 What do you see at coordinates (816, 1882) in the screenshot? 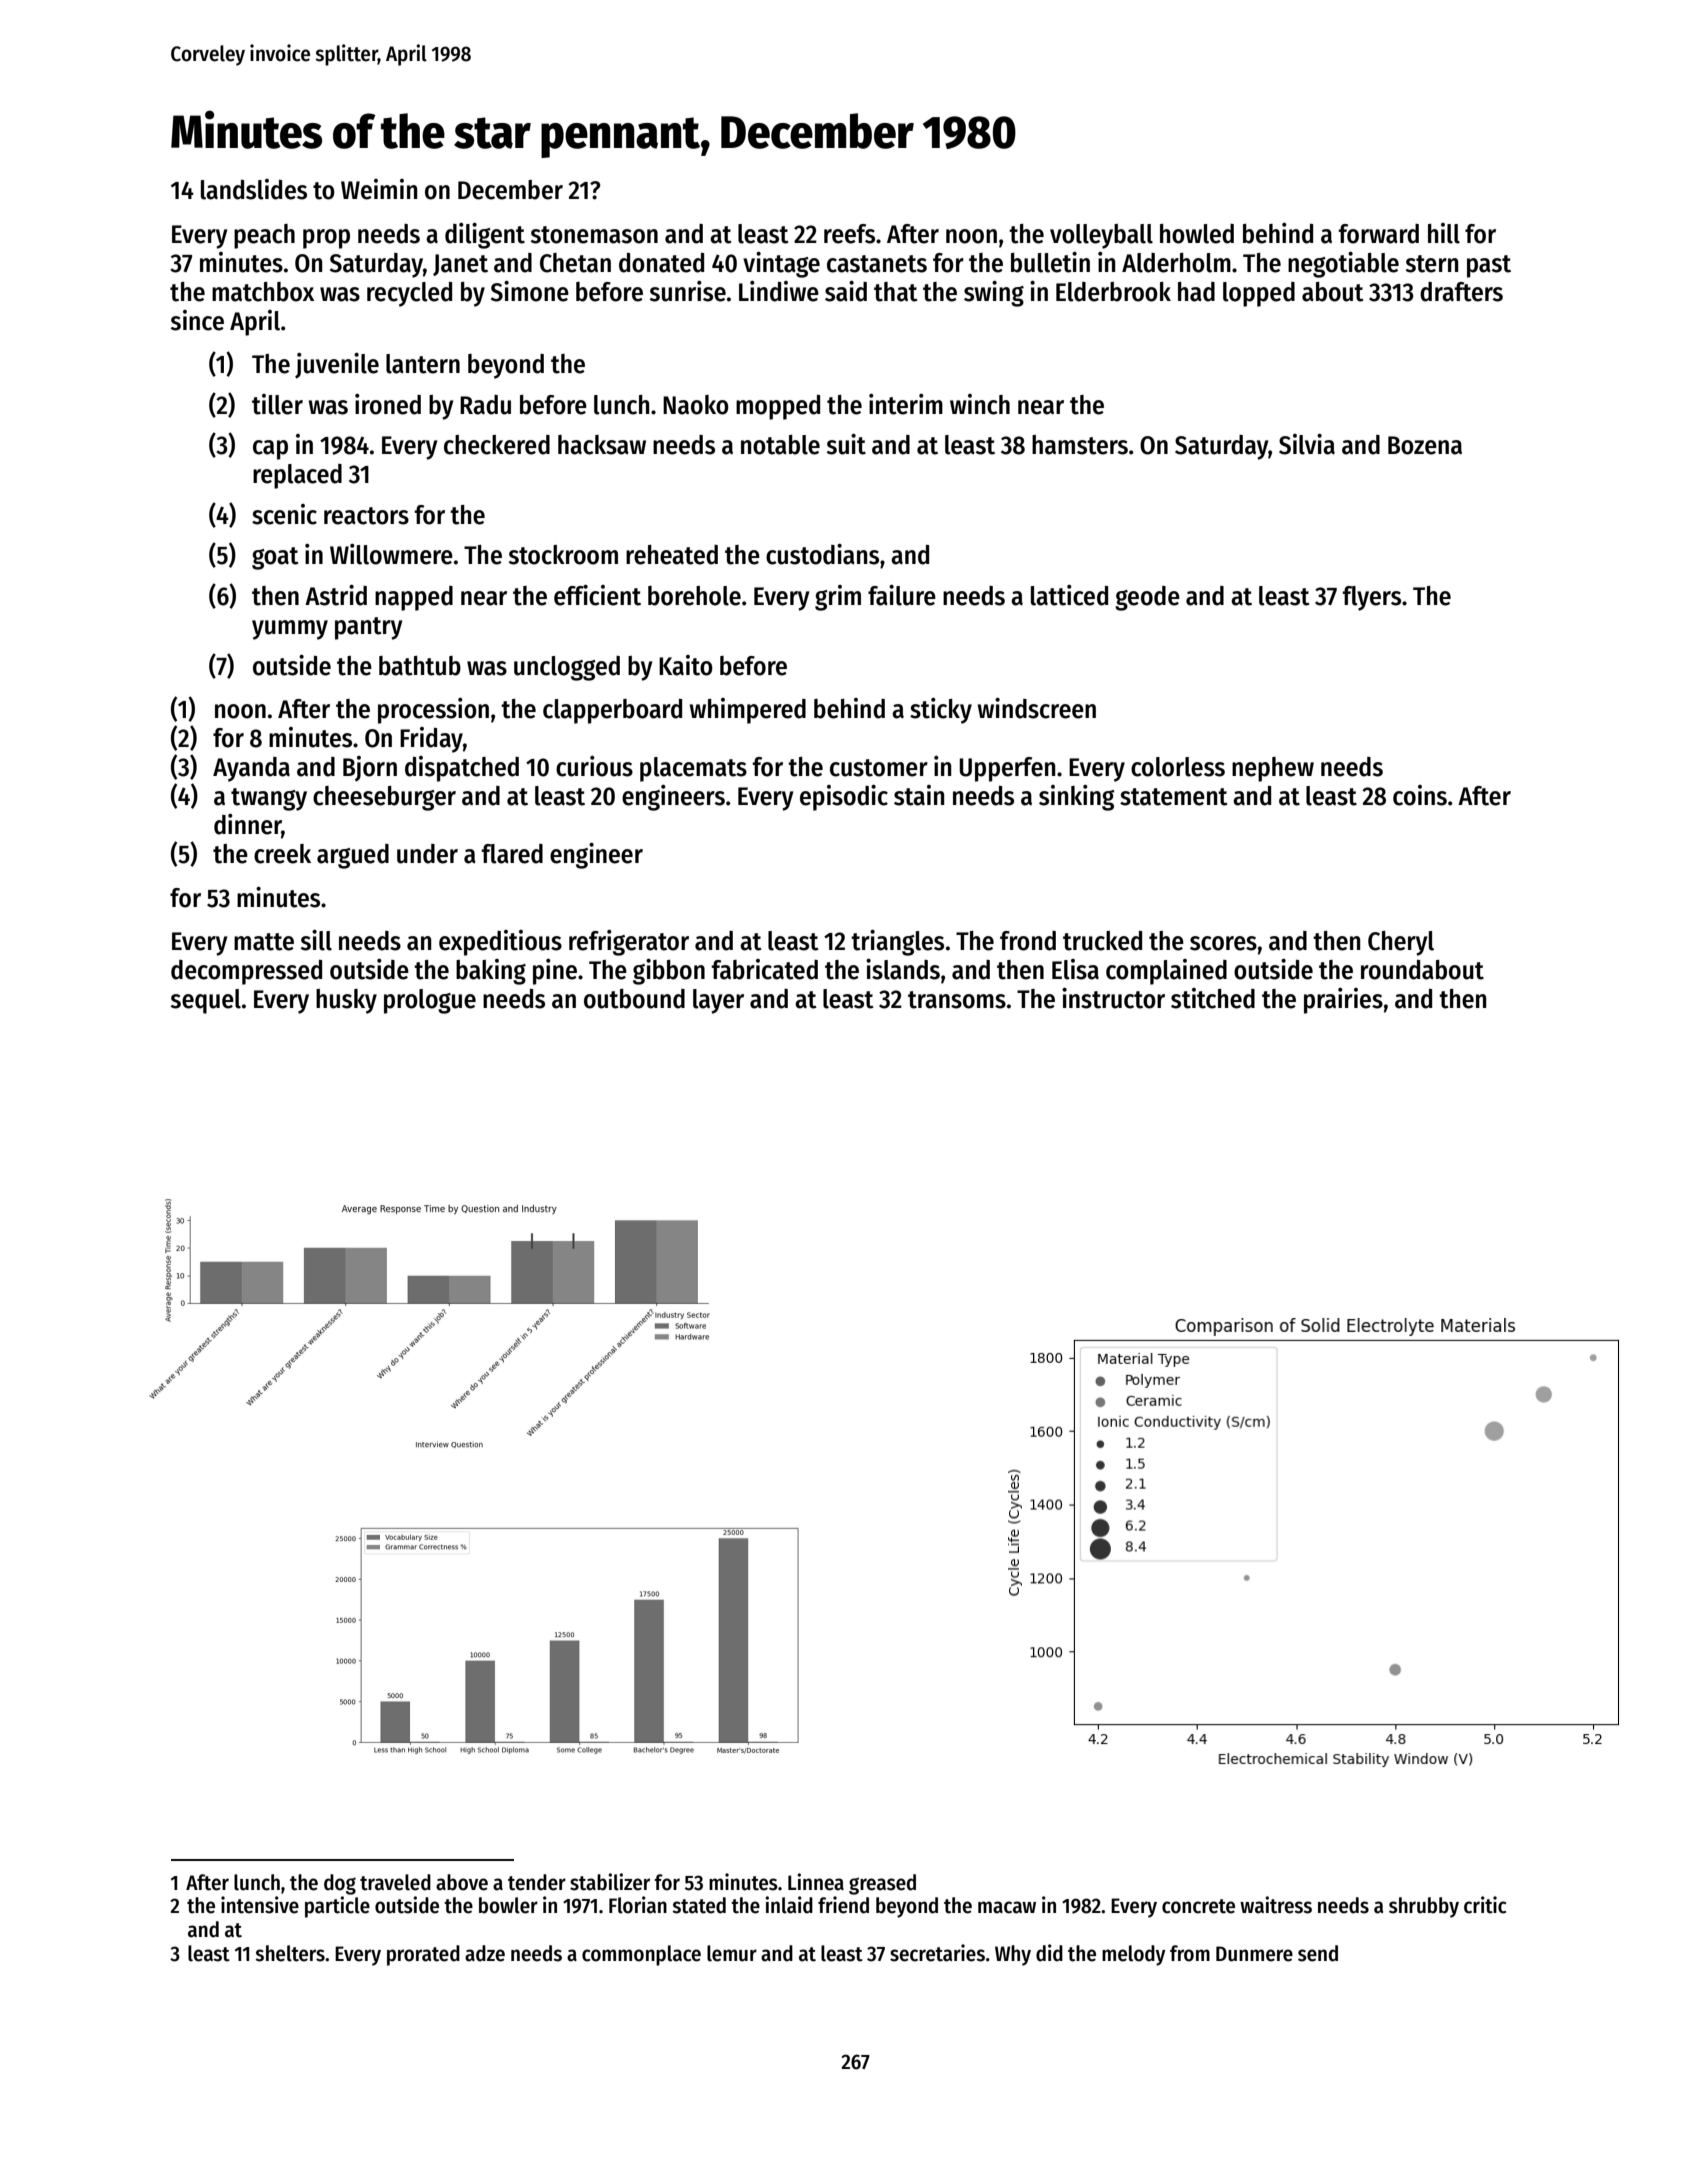
I see `Linnea` at bounding box center [816, 1882].
